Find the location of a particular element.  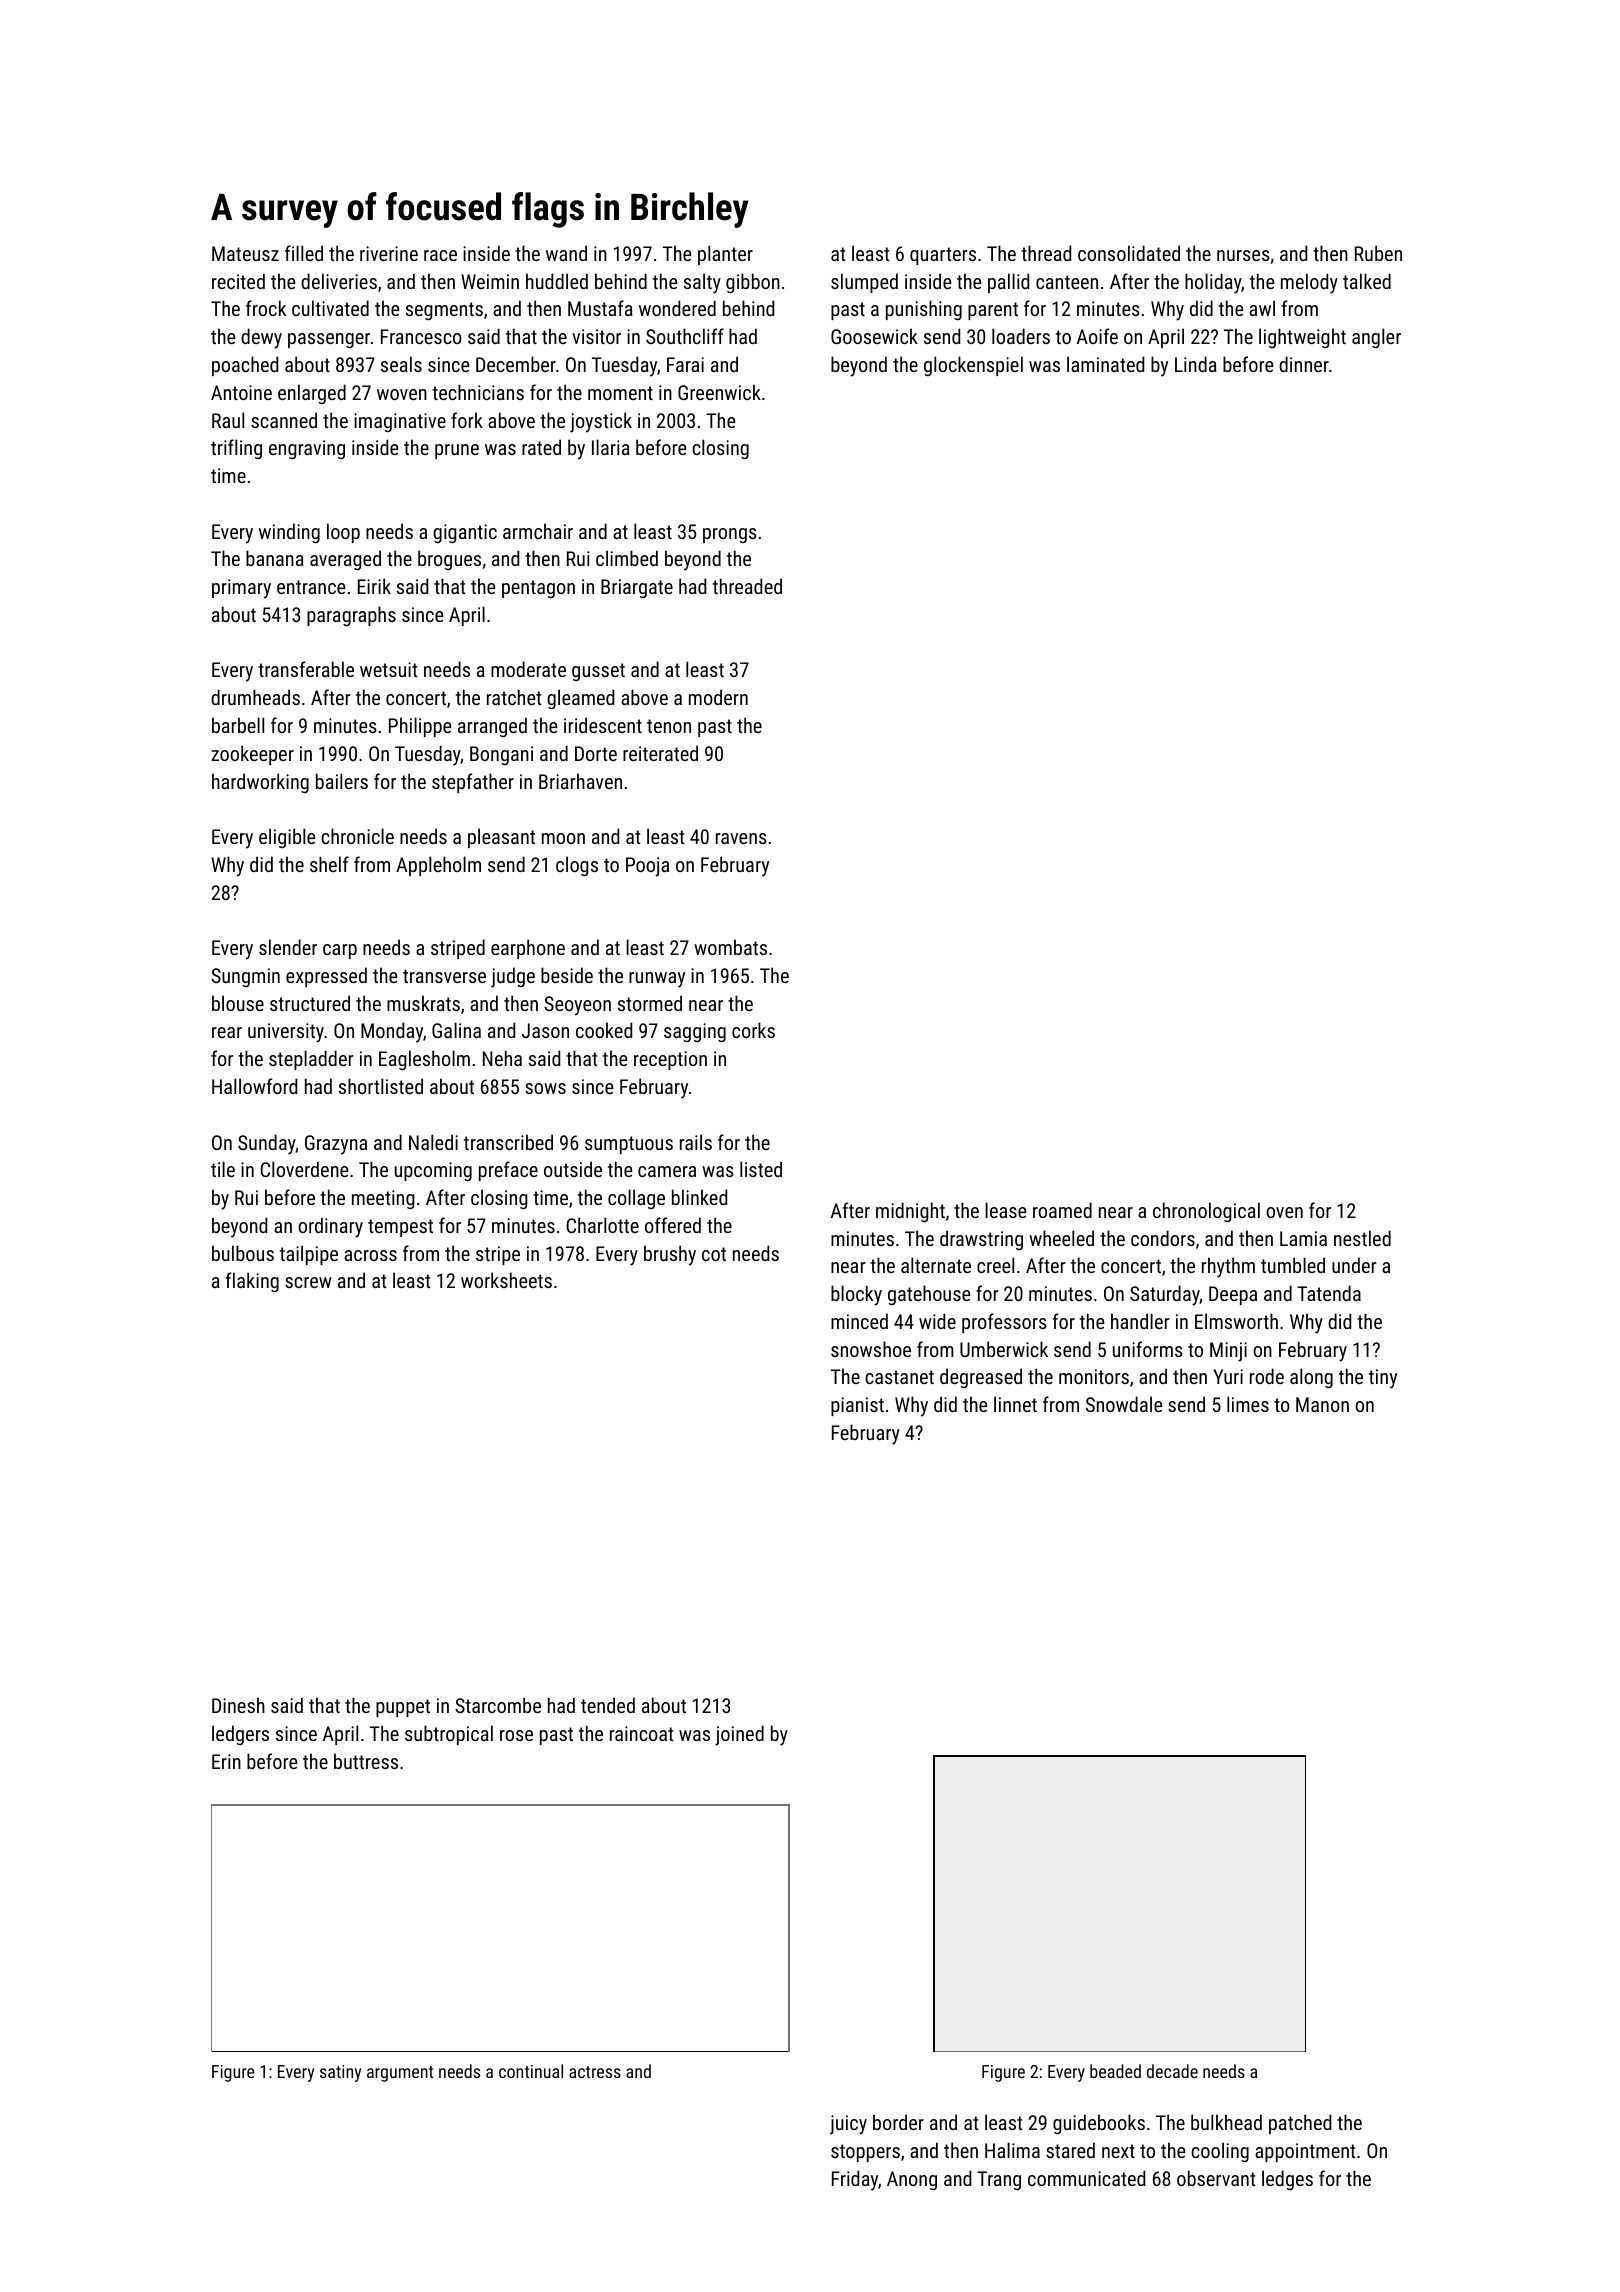

puppet is located at coordinates (403, 1708).
